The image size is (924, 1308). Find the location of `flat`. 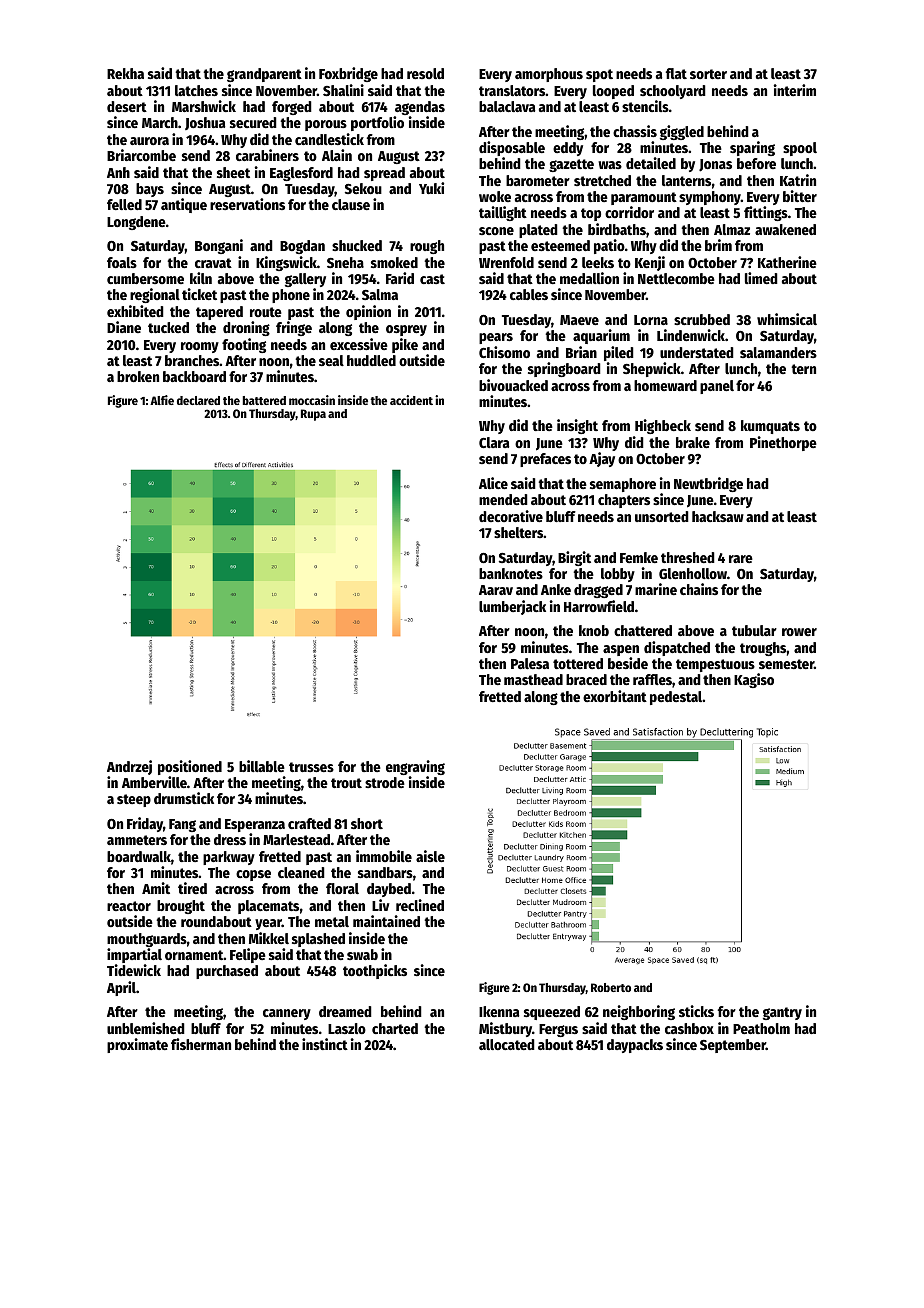

flat is located at coordinates (676, 73).
